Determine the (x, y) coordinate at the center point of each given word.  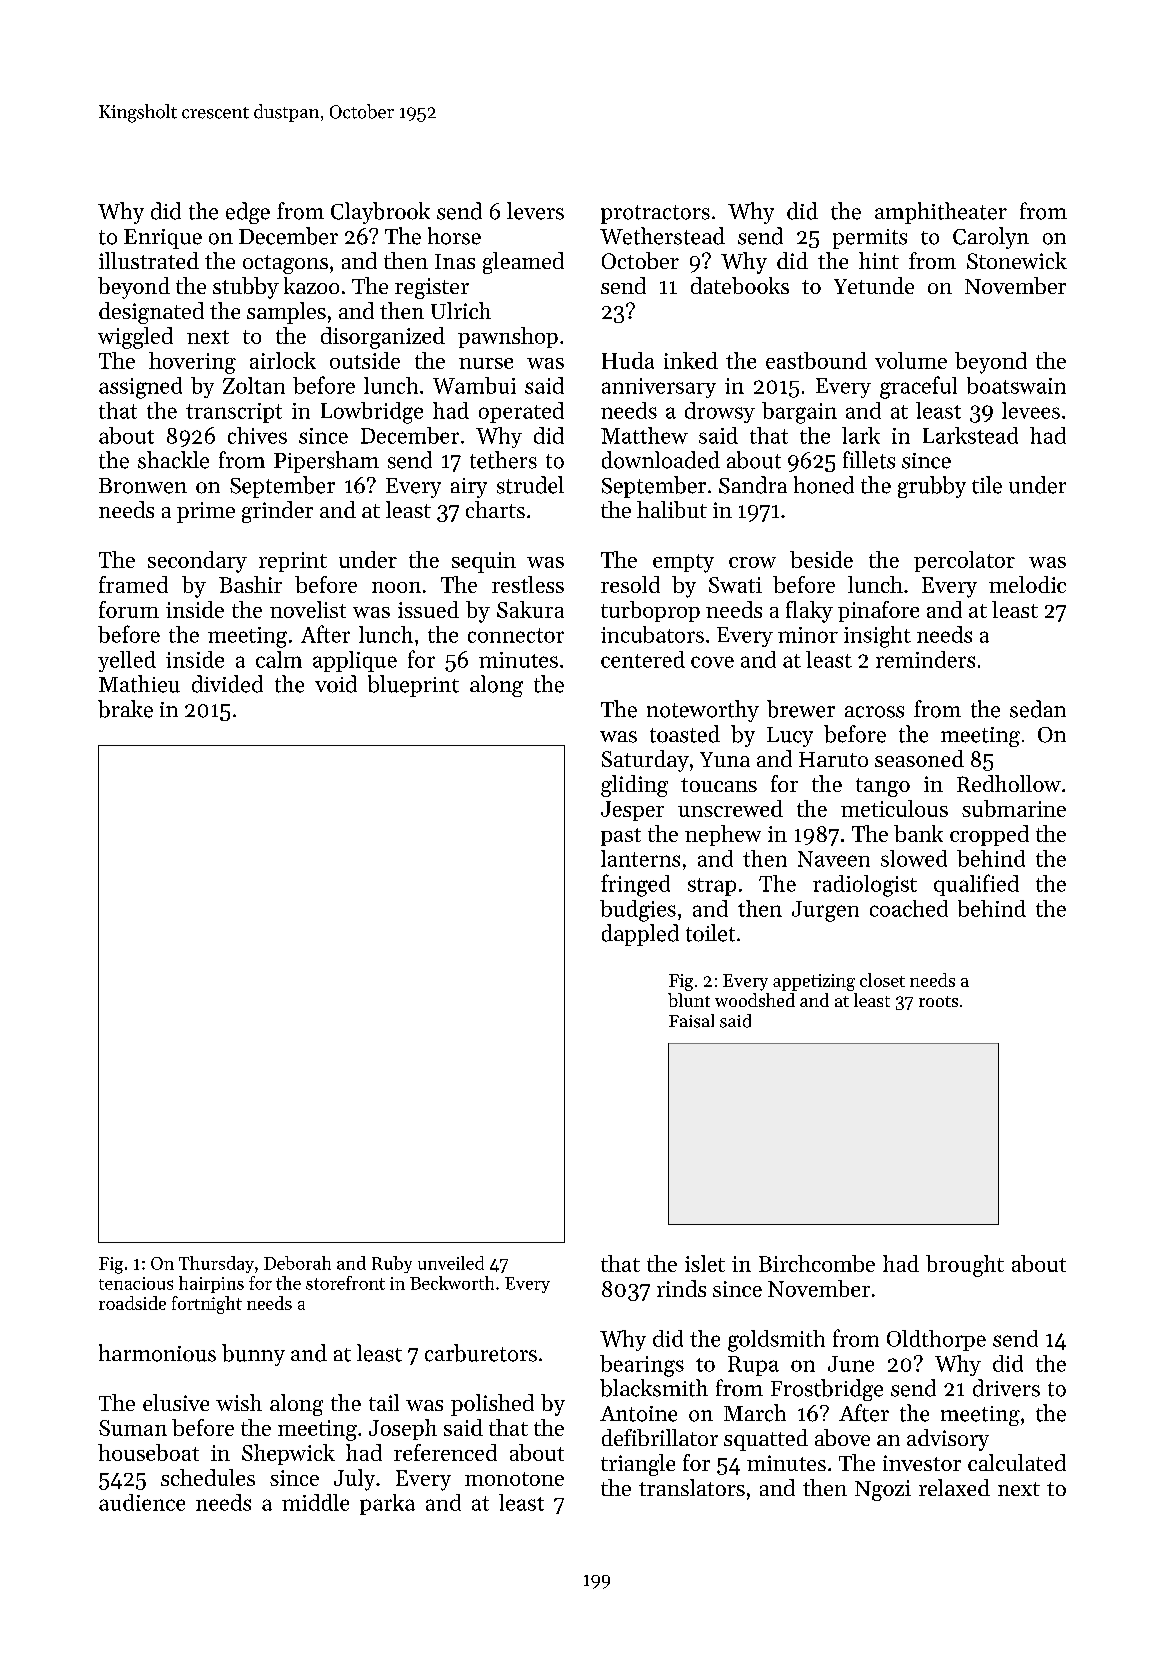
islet (705, 1263)
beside (821, 559)
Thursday (216, 1264)
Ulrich (461, 310)
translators (692, 1487)
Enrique (163, 239)
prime (206, 512)
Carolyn (991, 238)
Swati (735, 585)
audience (142, 1502)
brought (965, 1266)
